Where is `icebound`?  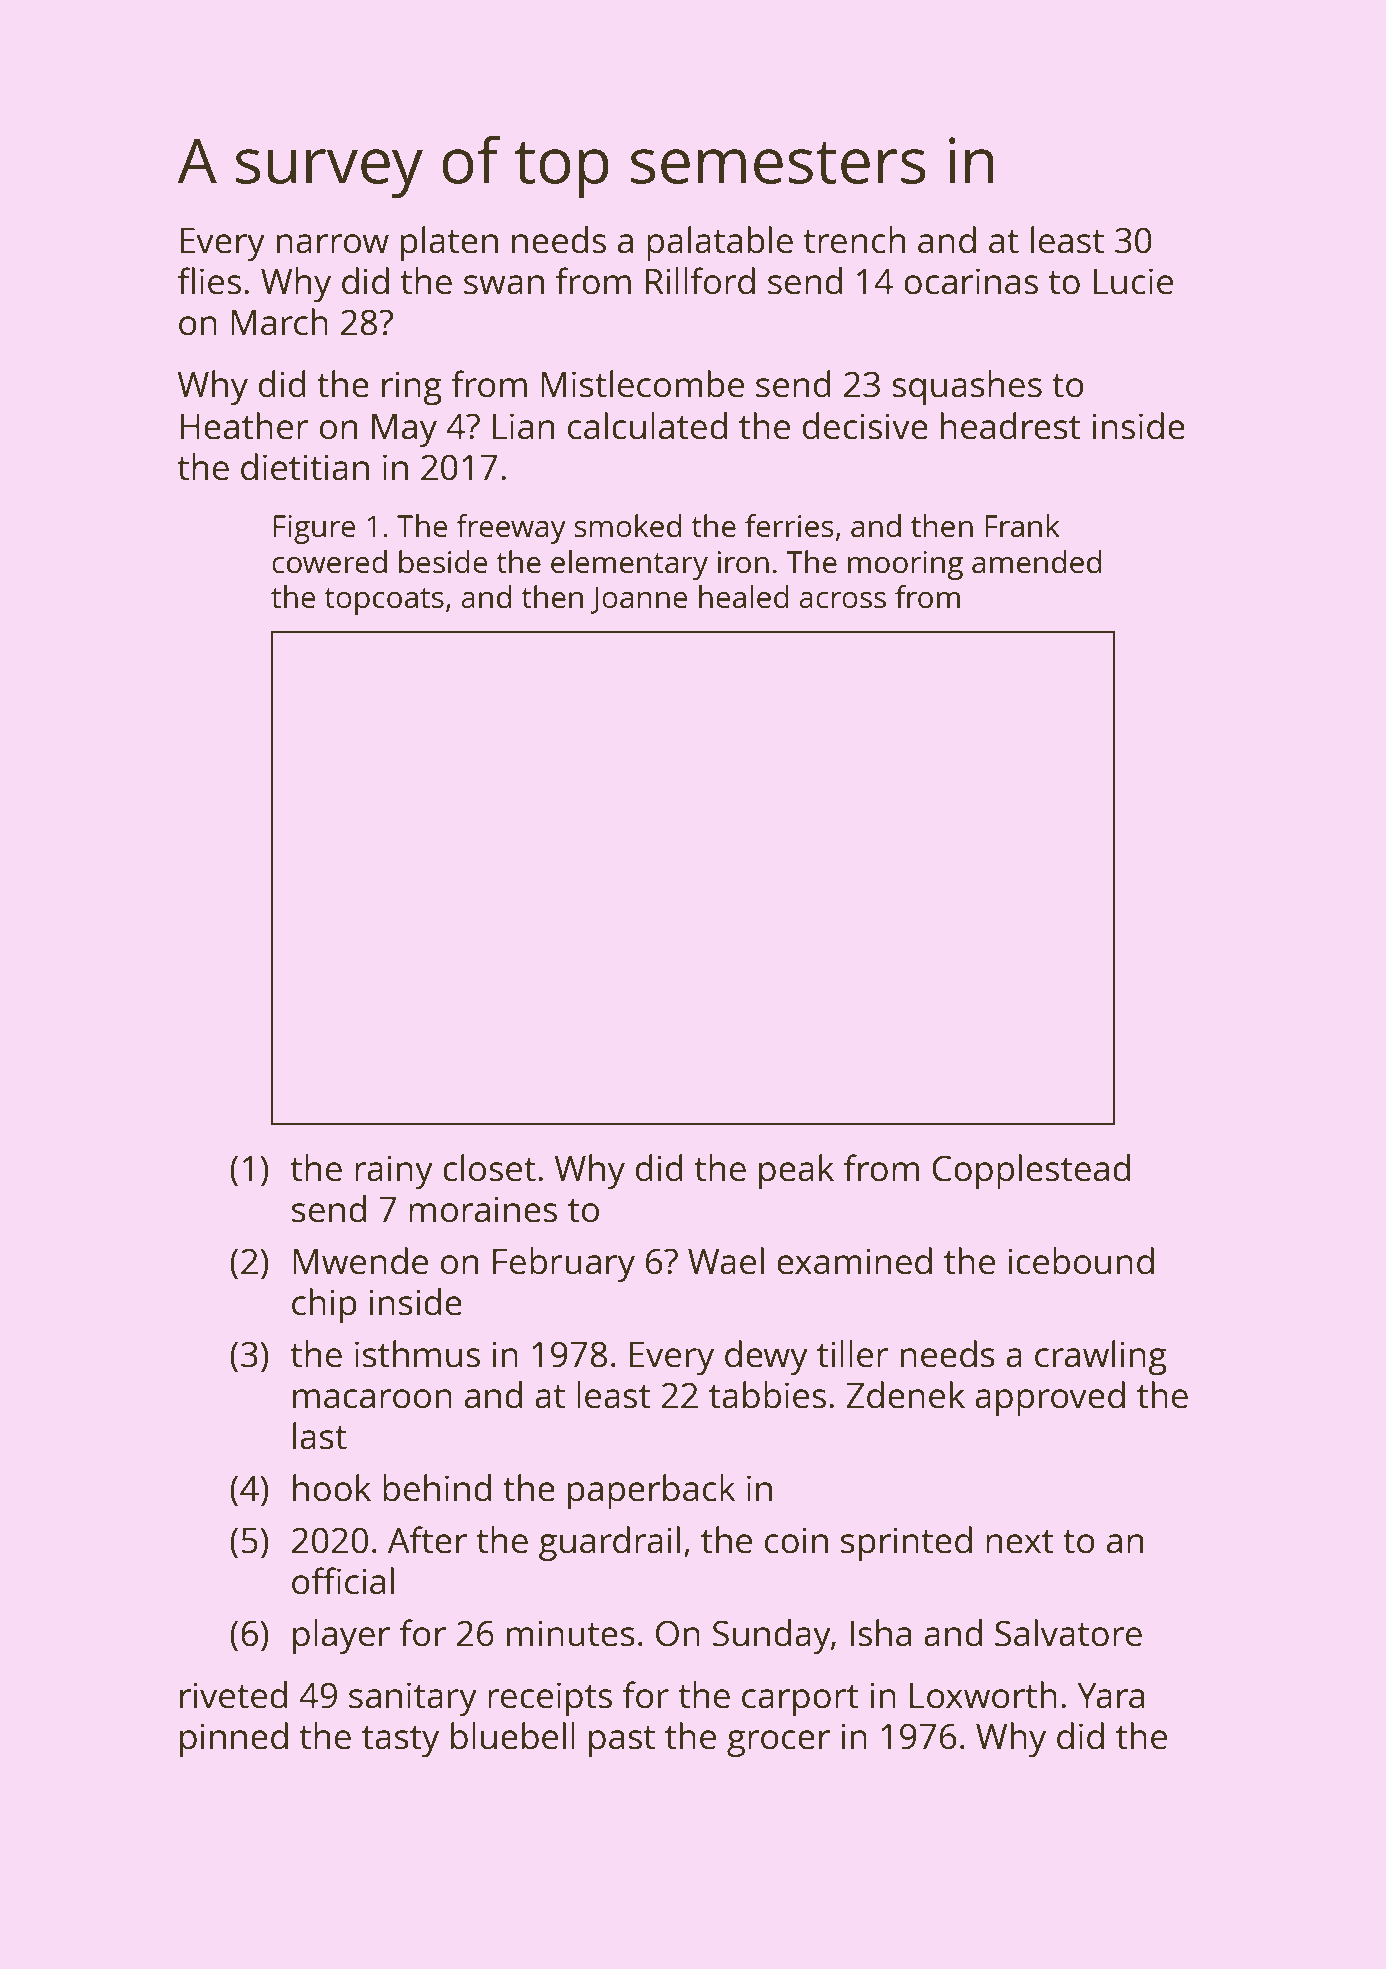
icebound is located at coordinates (1081, 1261).
